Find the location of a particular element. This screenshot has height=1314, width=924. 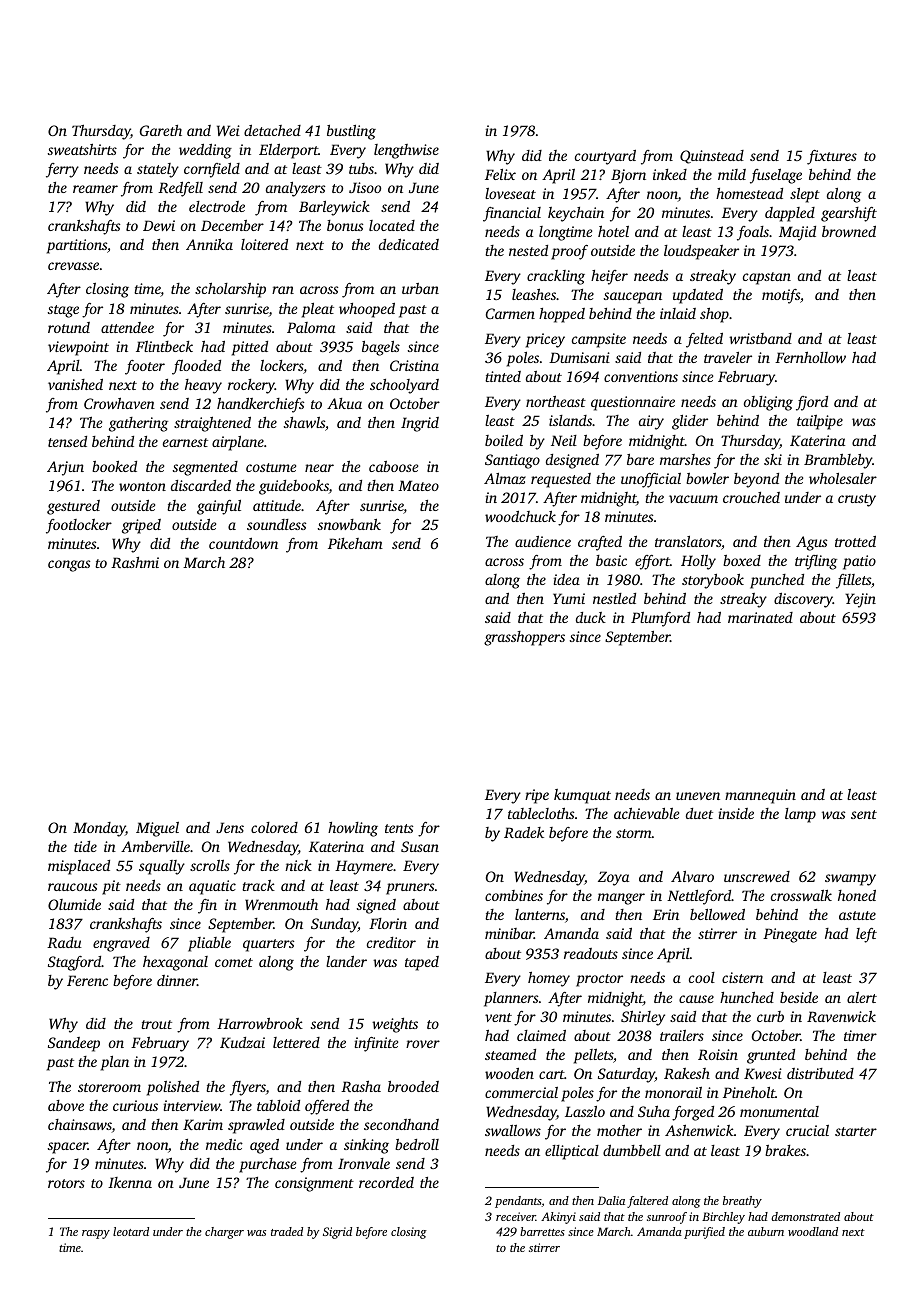

bustling is located at coordinates (351, 132).
